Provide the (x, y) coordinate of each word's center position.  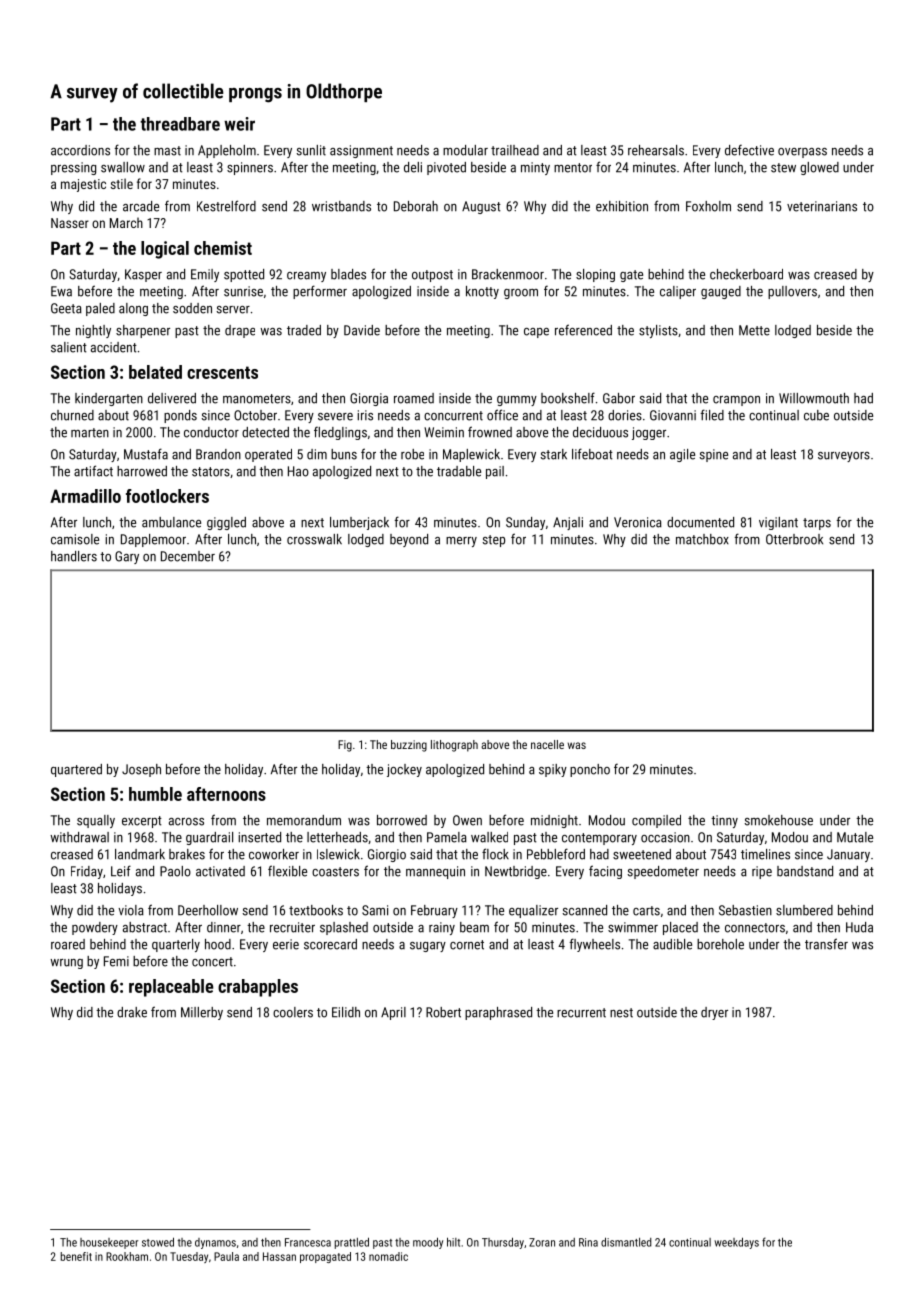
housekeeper (109, 1243)
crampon (736, 401)
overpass (802, 153)
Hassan (279, 1256)
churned (72, 415)
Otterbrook (794, 539)
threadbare (180, 124)
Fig (345, 746)
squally (96, 821)
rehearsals (656, 150)
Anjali (568, 523)
